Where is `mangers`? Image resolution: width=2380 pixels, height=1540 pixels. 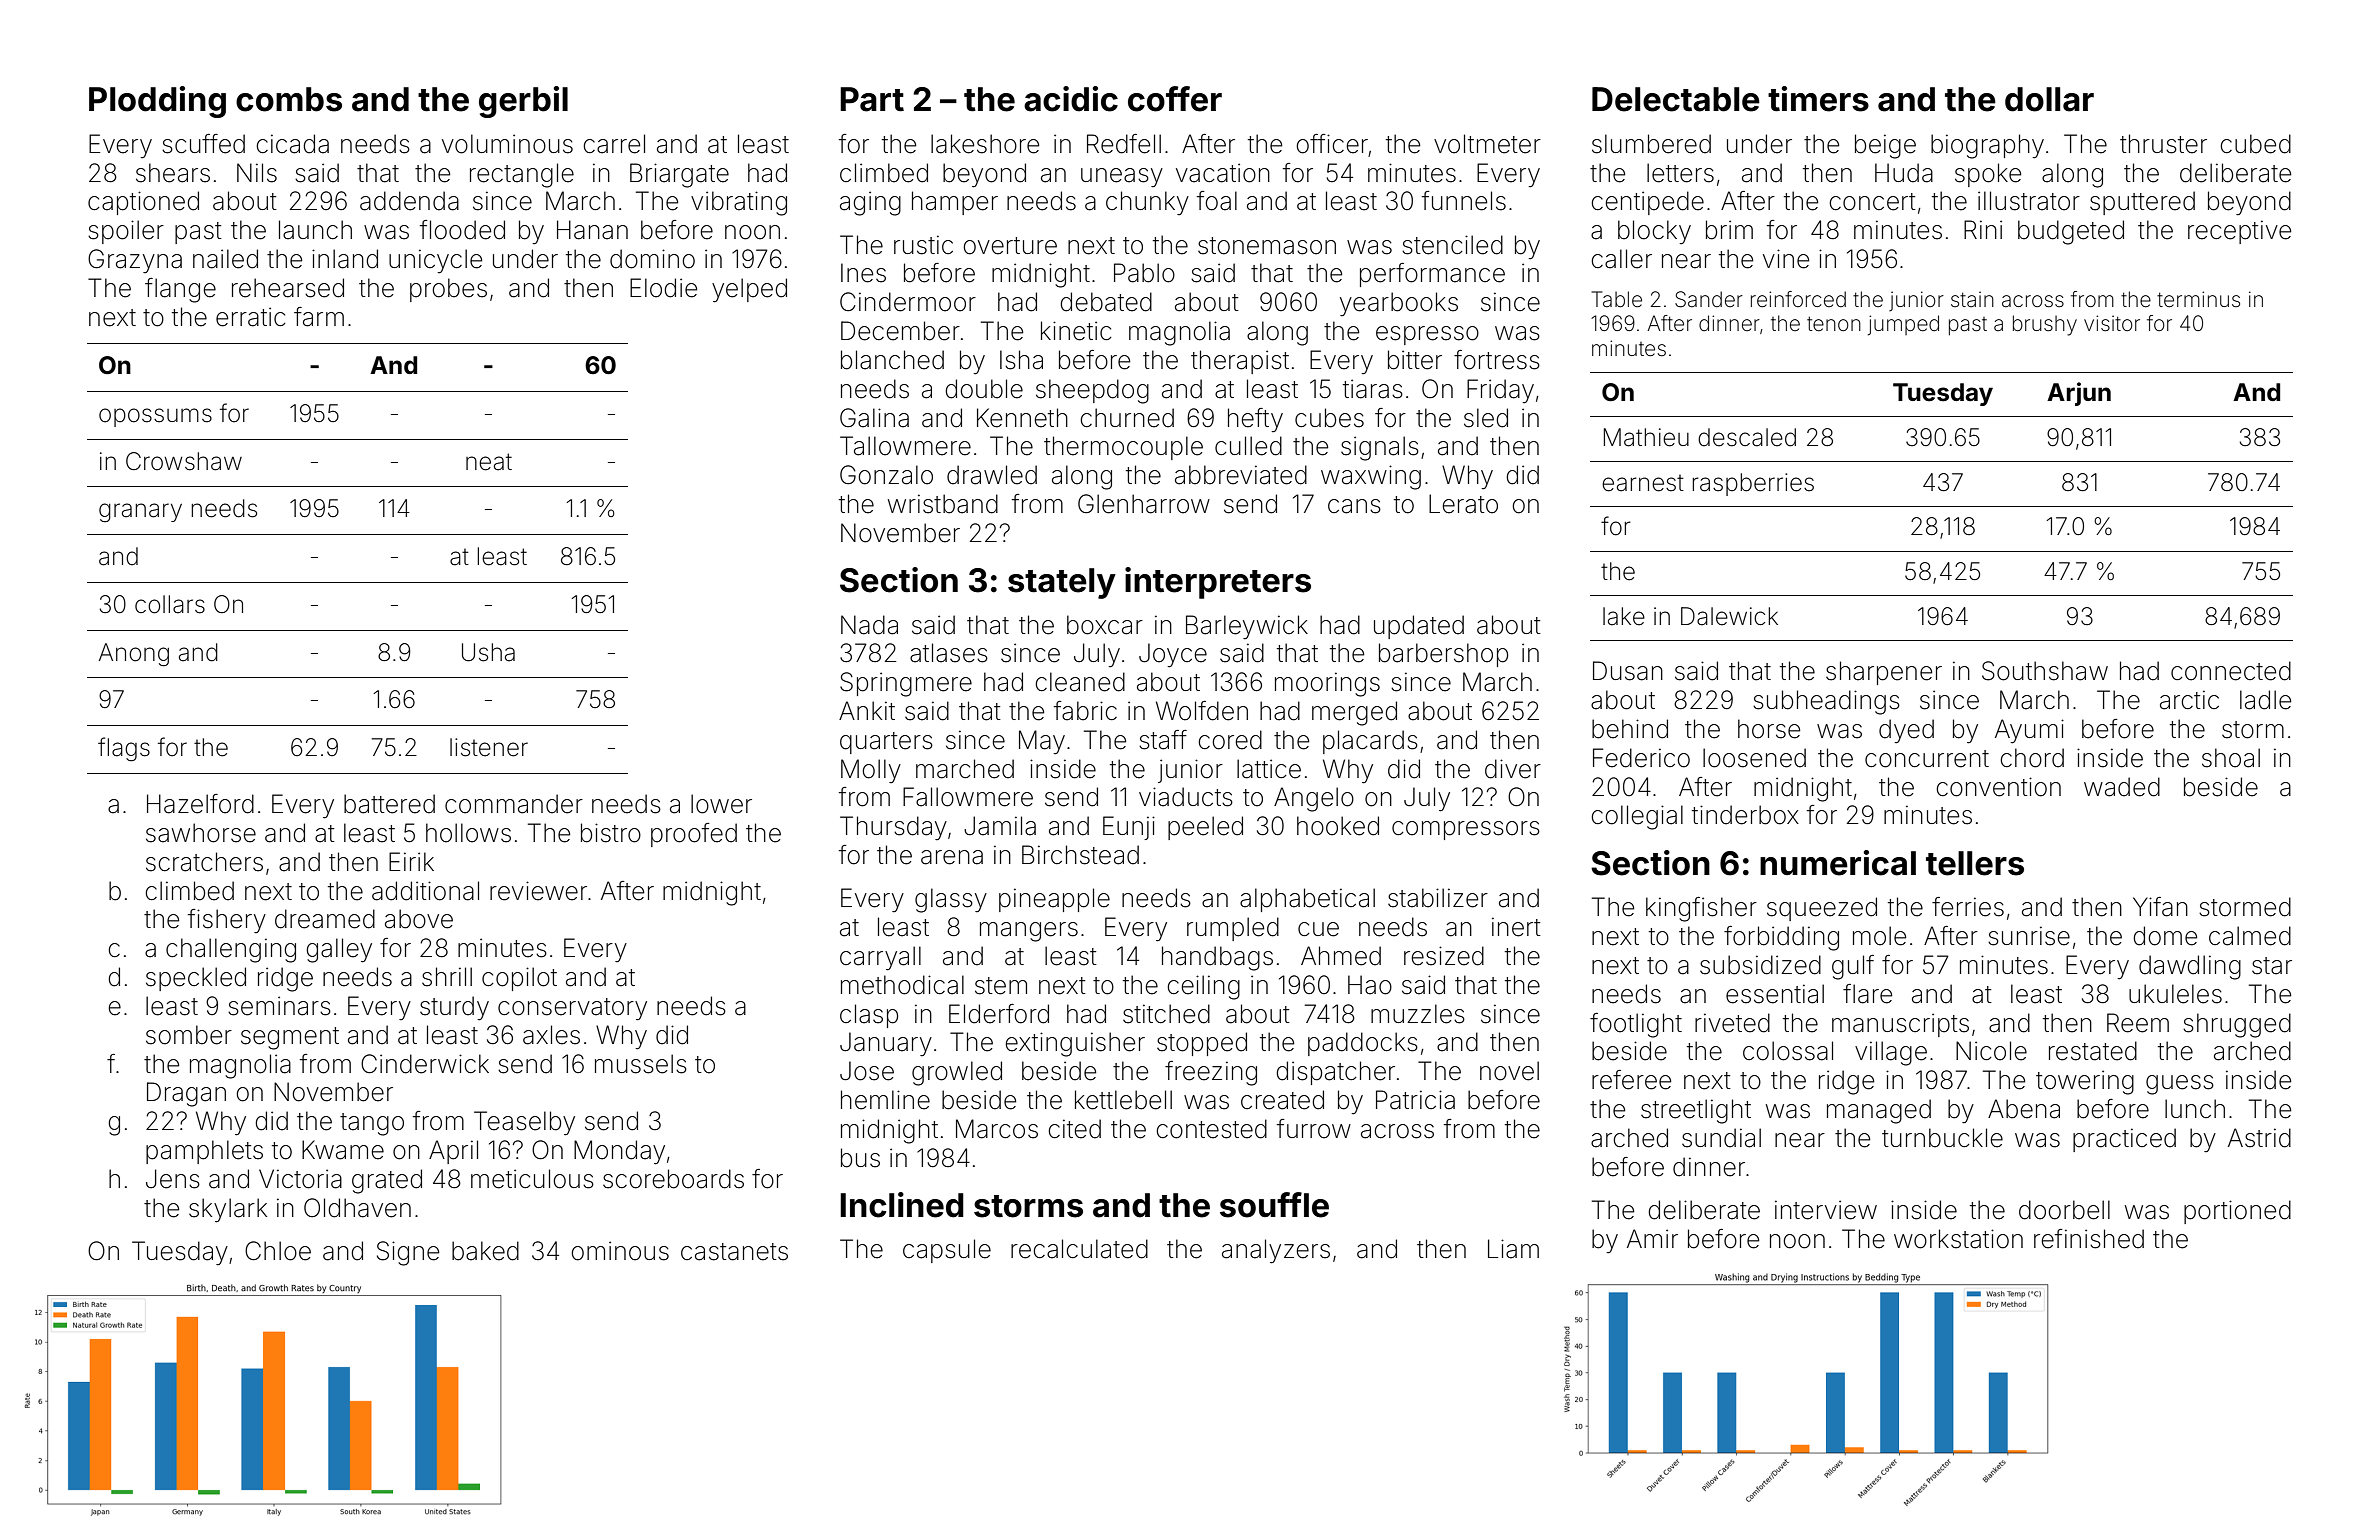 mangers is located at coordinates (1029, 932).
